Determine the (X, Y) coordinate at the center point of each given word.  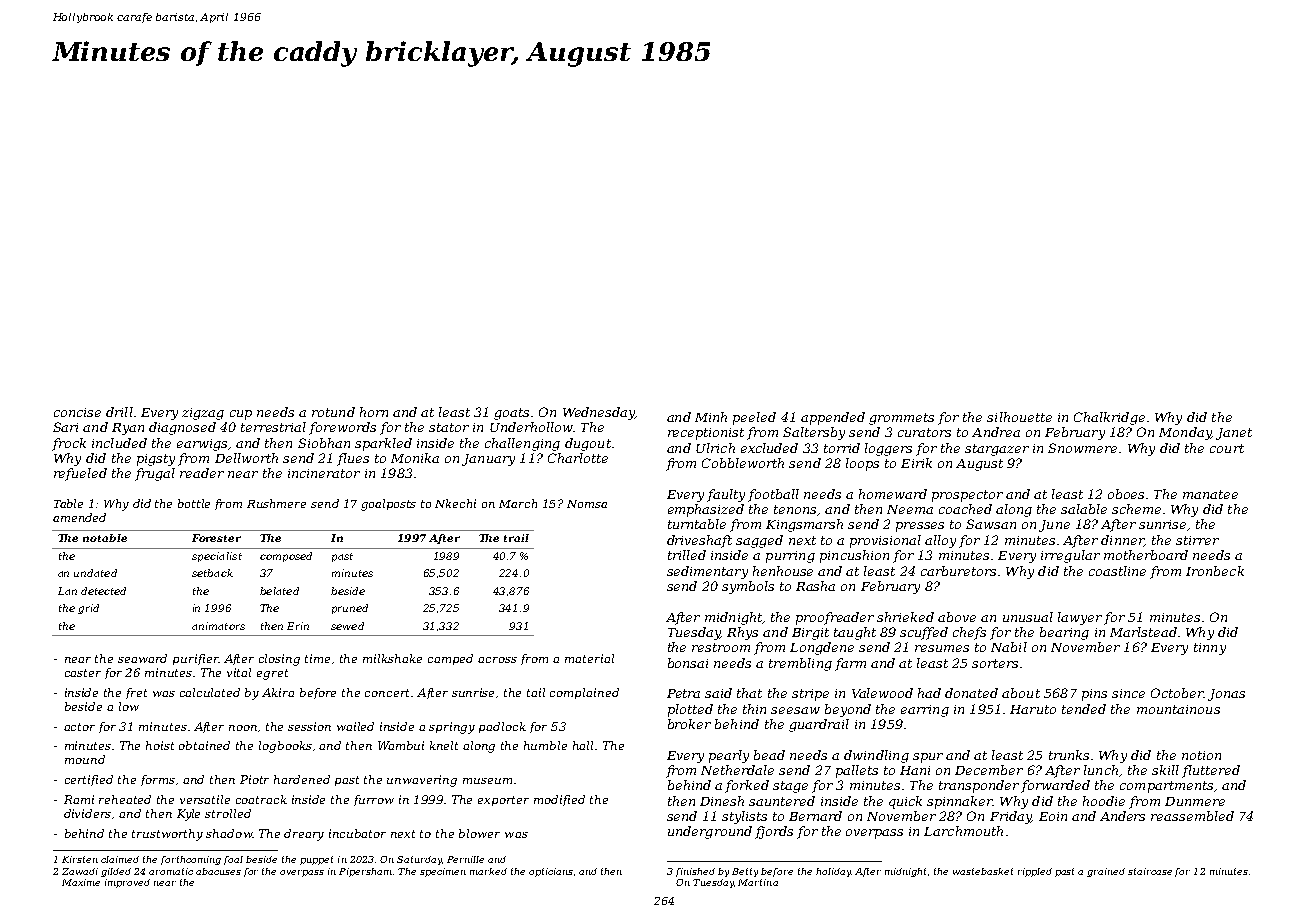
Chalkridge (1109, 418)
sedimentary (707, 572)
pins (1094, 695)
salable (1084, 509)
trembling (800, 664)
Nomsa (587, 504)
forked (747, 786)
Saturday (419, 860)
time (317, 658)
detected (103, 591)
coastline (1117, 571)
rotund (333, 412)
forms (158, 780)
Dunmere (1195, 801)
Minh (711, 417)
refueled (80, 474)
